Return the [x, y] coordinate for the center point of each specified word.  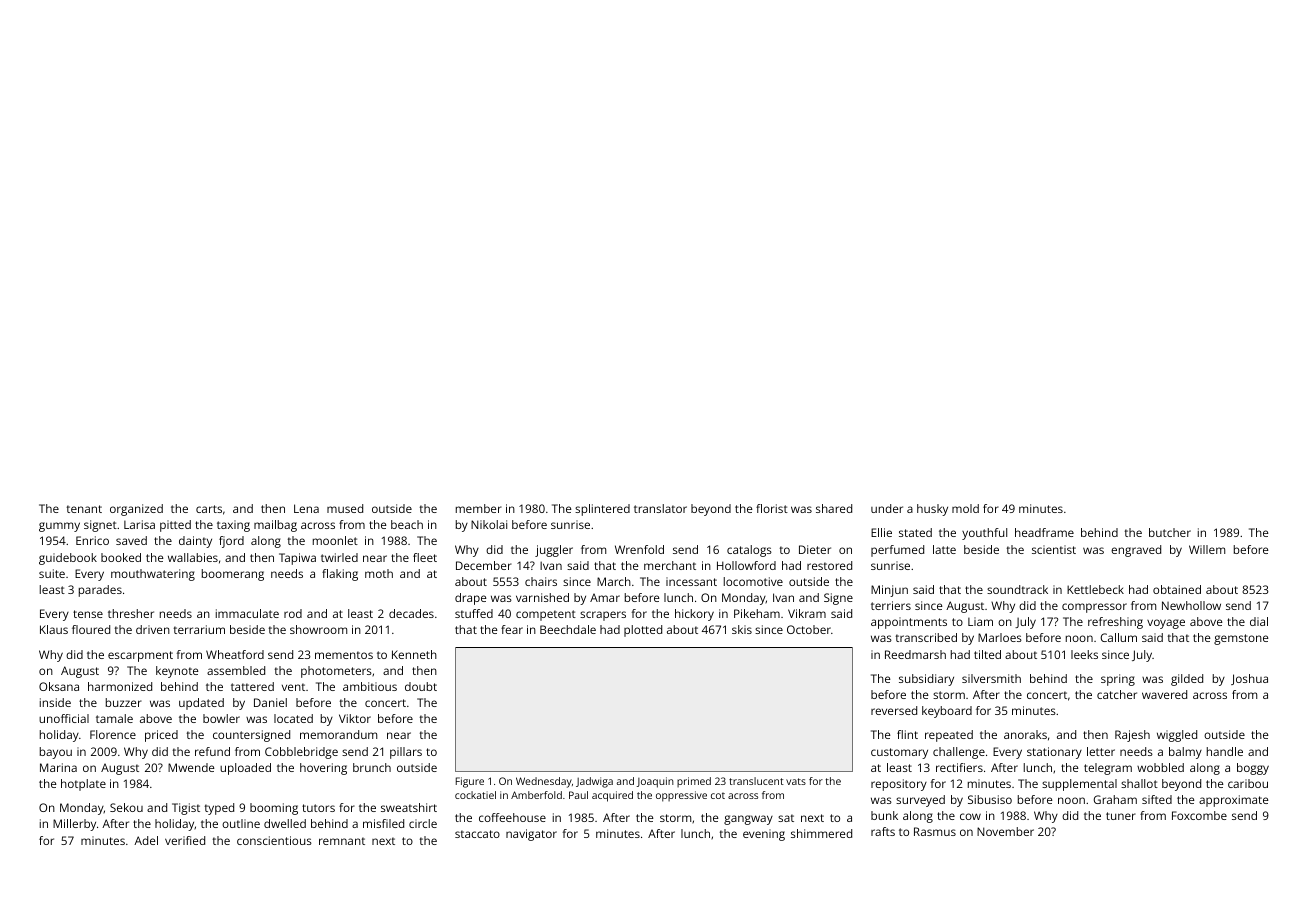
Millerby [74, 825]
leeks [1084, 654]
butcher [1170, 532]
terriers [891, 605]
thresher [131, 613]
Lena [306, 508]
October [809, 629]
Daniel [270, 702]
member [479, 508]
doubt [421, 686]
